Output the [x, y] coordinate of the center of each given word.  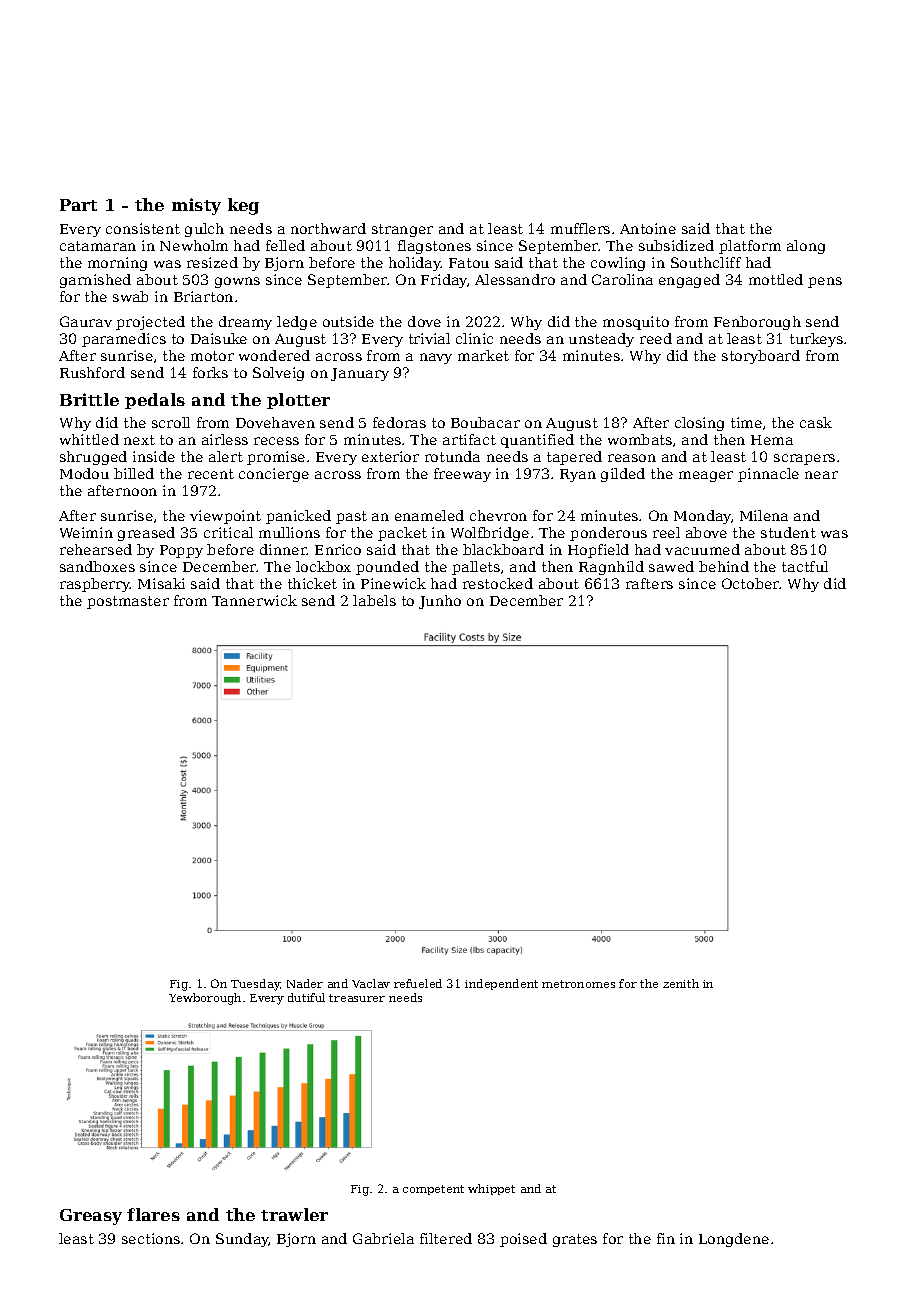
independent [501, 984]
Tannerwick [254, 600]
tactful [805, 566]
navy [436, 358]
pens [825, 282]
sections [151, 1238]
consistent [143, 228]
